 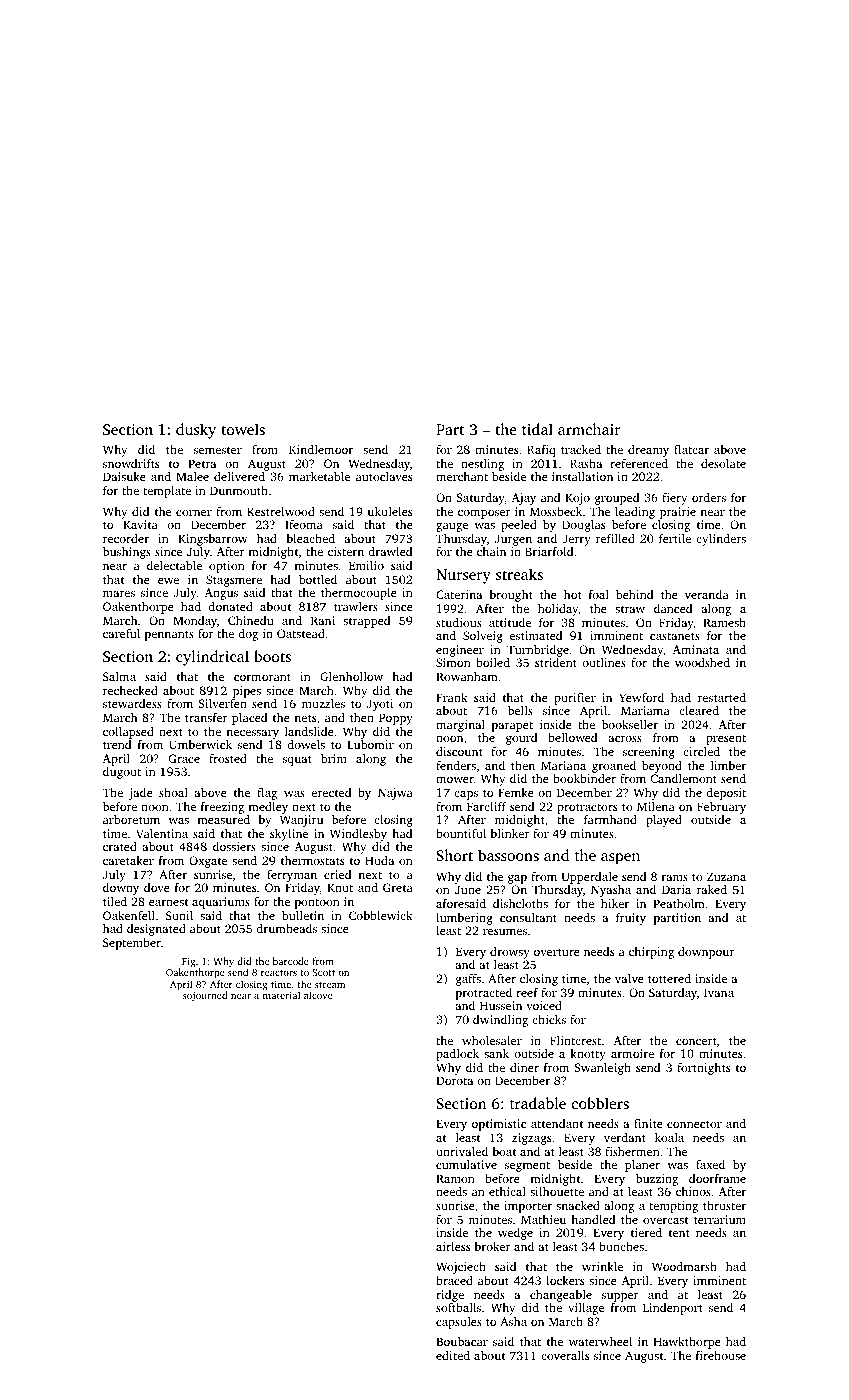 What do you see at coordinates (453, 1246) in the document?
I see `airless` at bounding box center [453, 1246].
